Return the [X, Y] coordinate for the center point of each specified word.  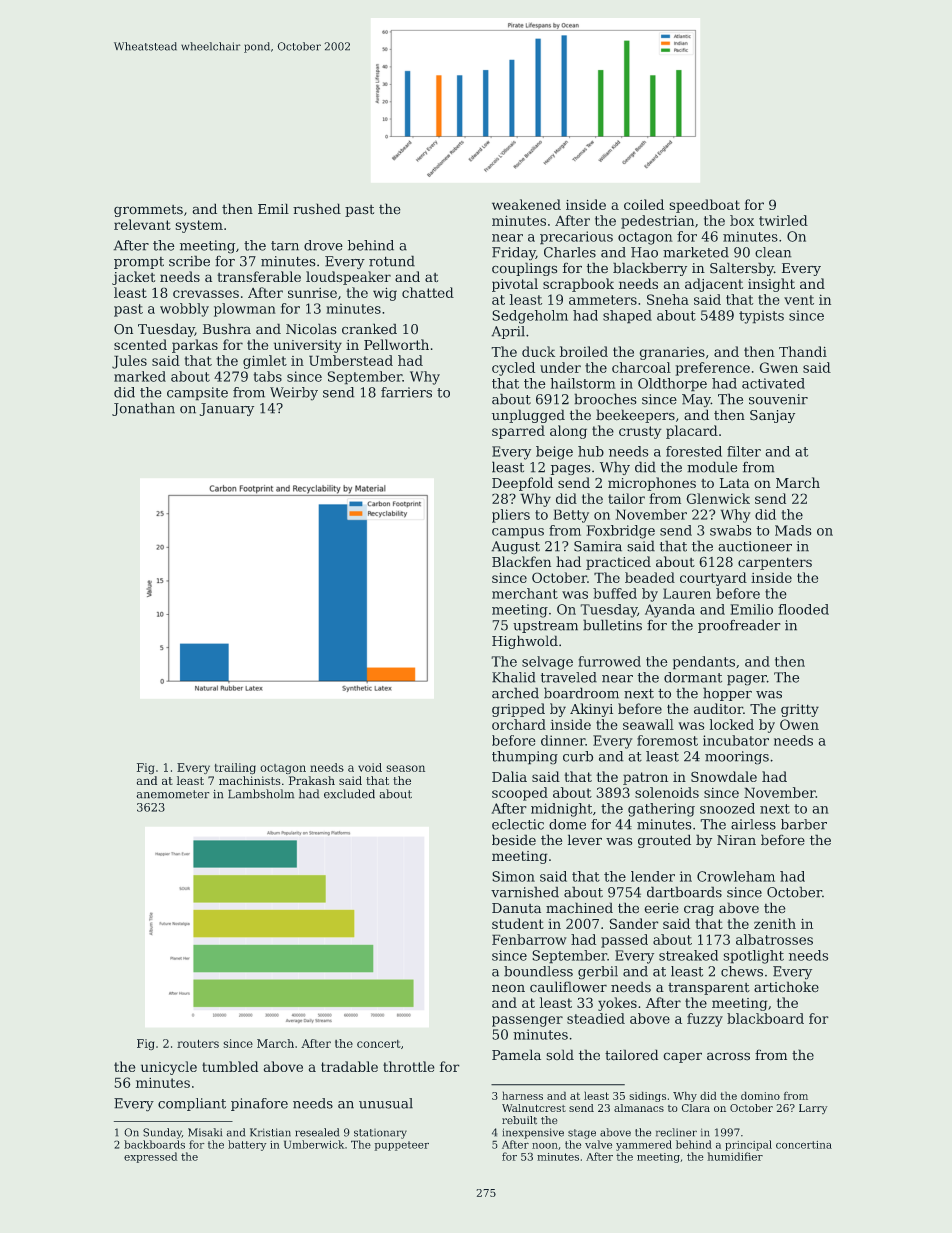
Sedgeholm [530, 317]
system [199, 226]
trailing [235, 769]
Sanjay [772, 416]
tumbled [230, 1066]
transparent [709, 989]
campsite [197, 394]
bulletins [612, 625]
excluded [349, 794]
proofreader [739, 626]
